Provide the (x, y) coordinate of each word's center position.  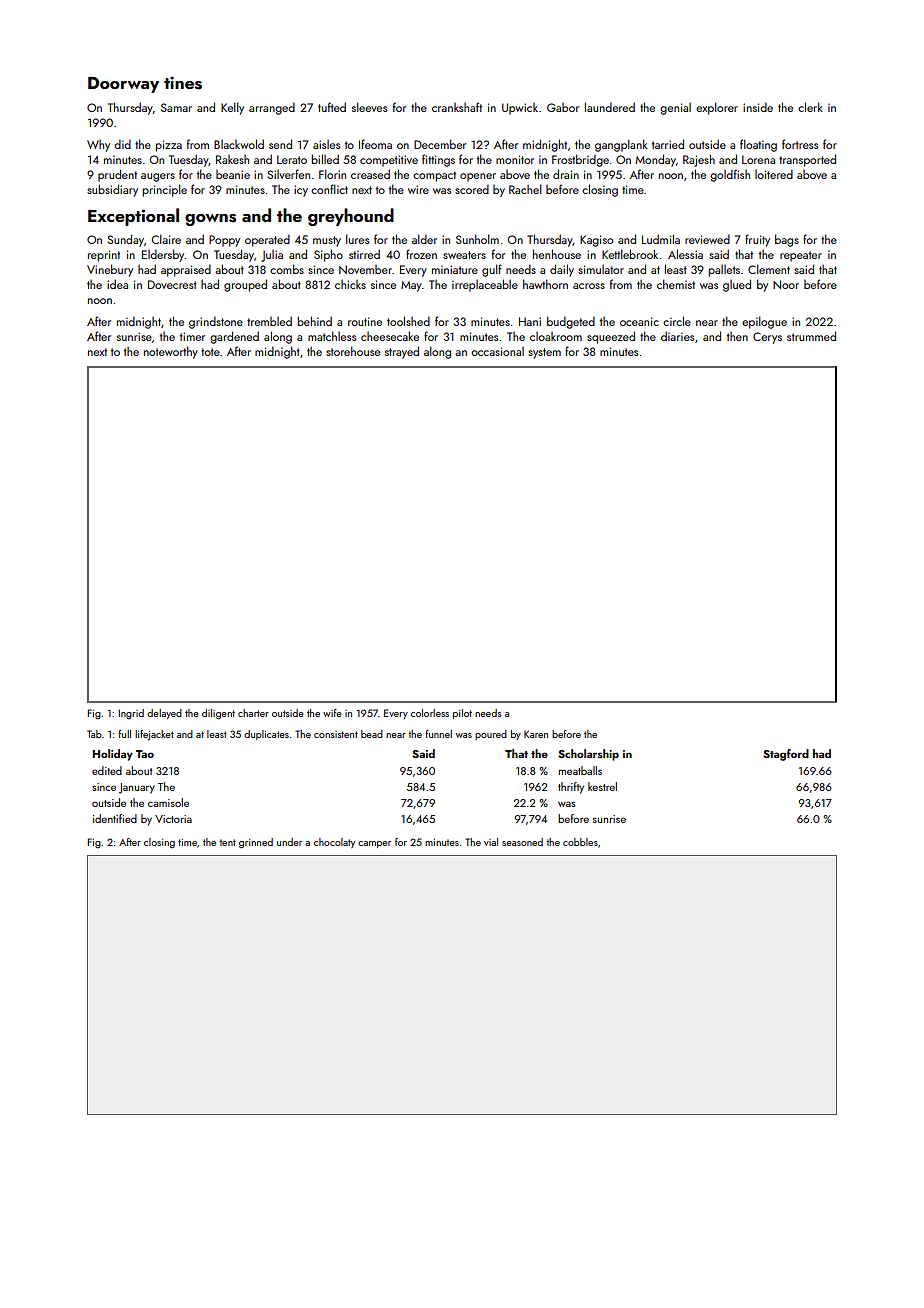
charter (253, 713)
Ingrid (131, 714)
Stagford (786, 755)
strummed (811, 336)
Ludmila (661, 239)
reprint (104, 256)
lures (357, 239)
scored (472, 189)
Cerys (767, 338)
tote (210, 352)
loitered (774, 174)
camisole (168, 802)
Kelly (232, 108)
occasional (497, 351)
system (544, 353)
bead (372, 734)
